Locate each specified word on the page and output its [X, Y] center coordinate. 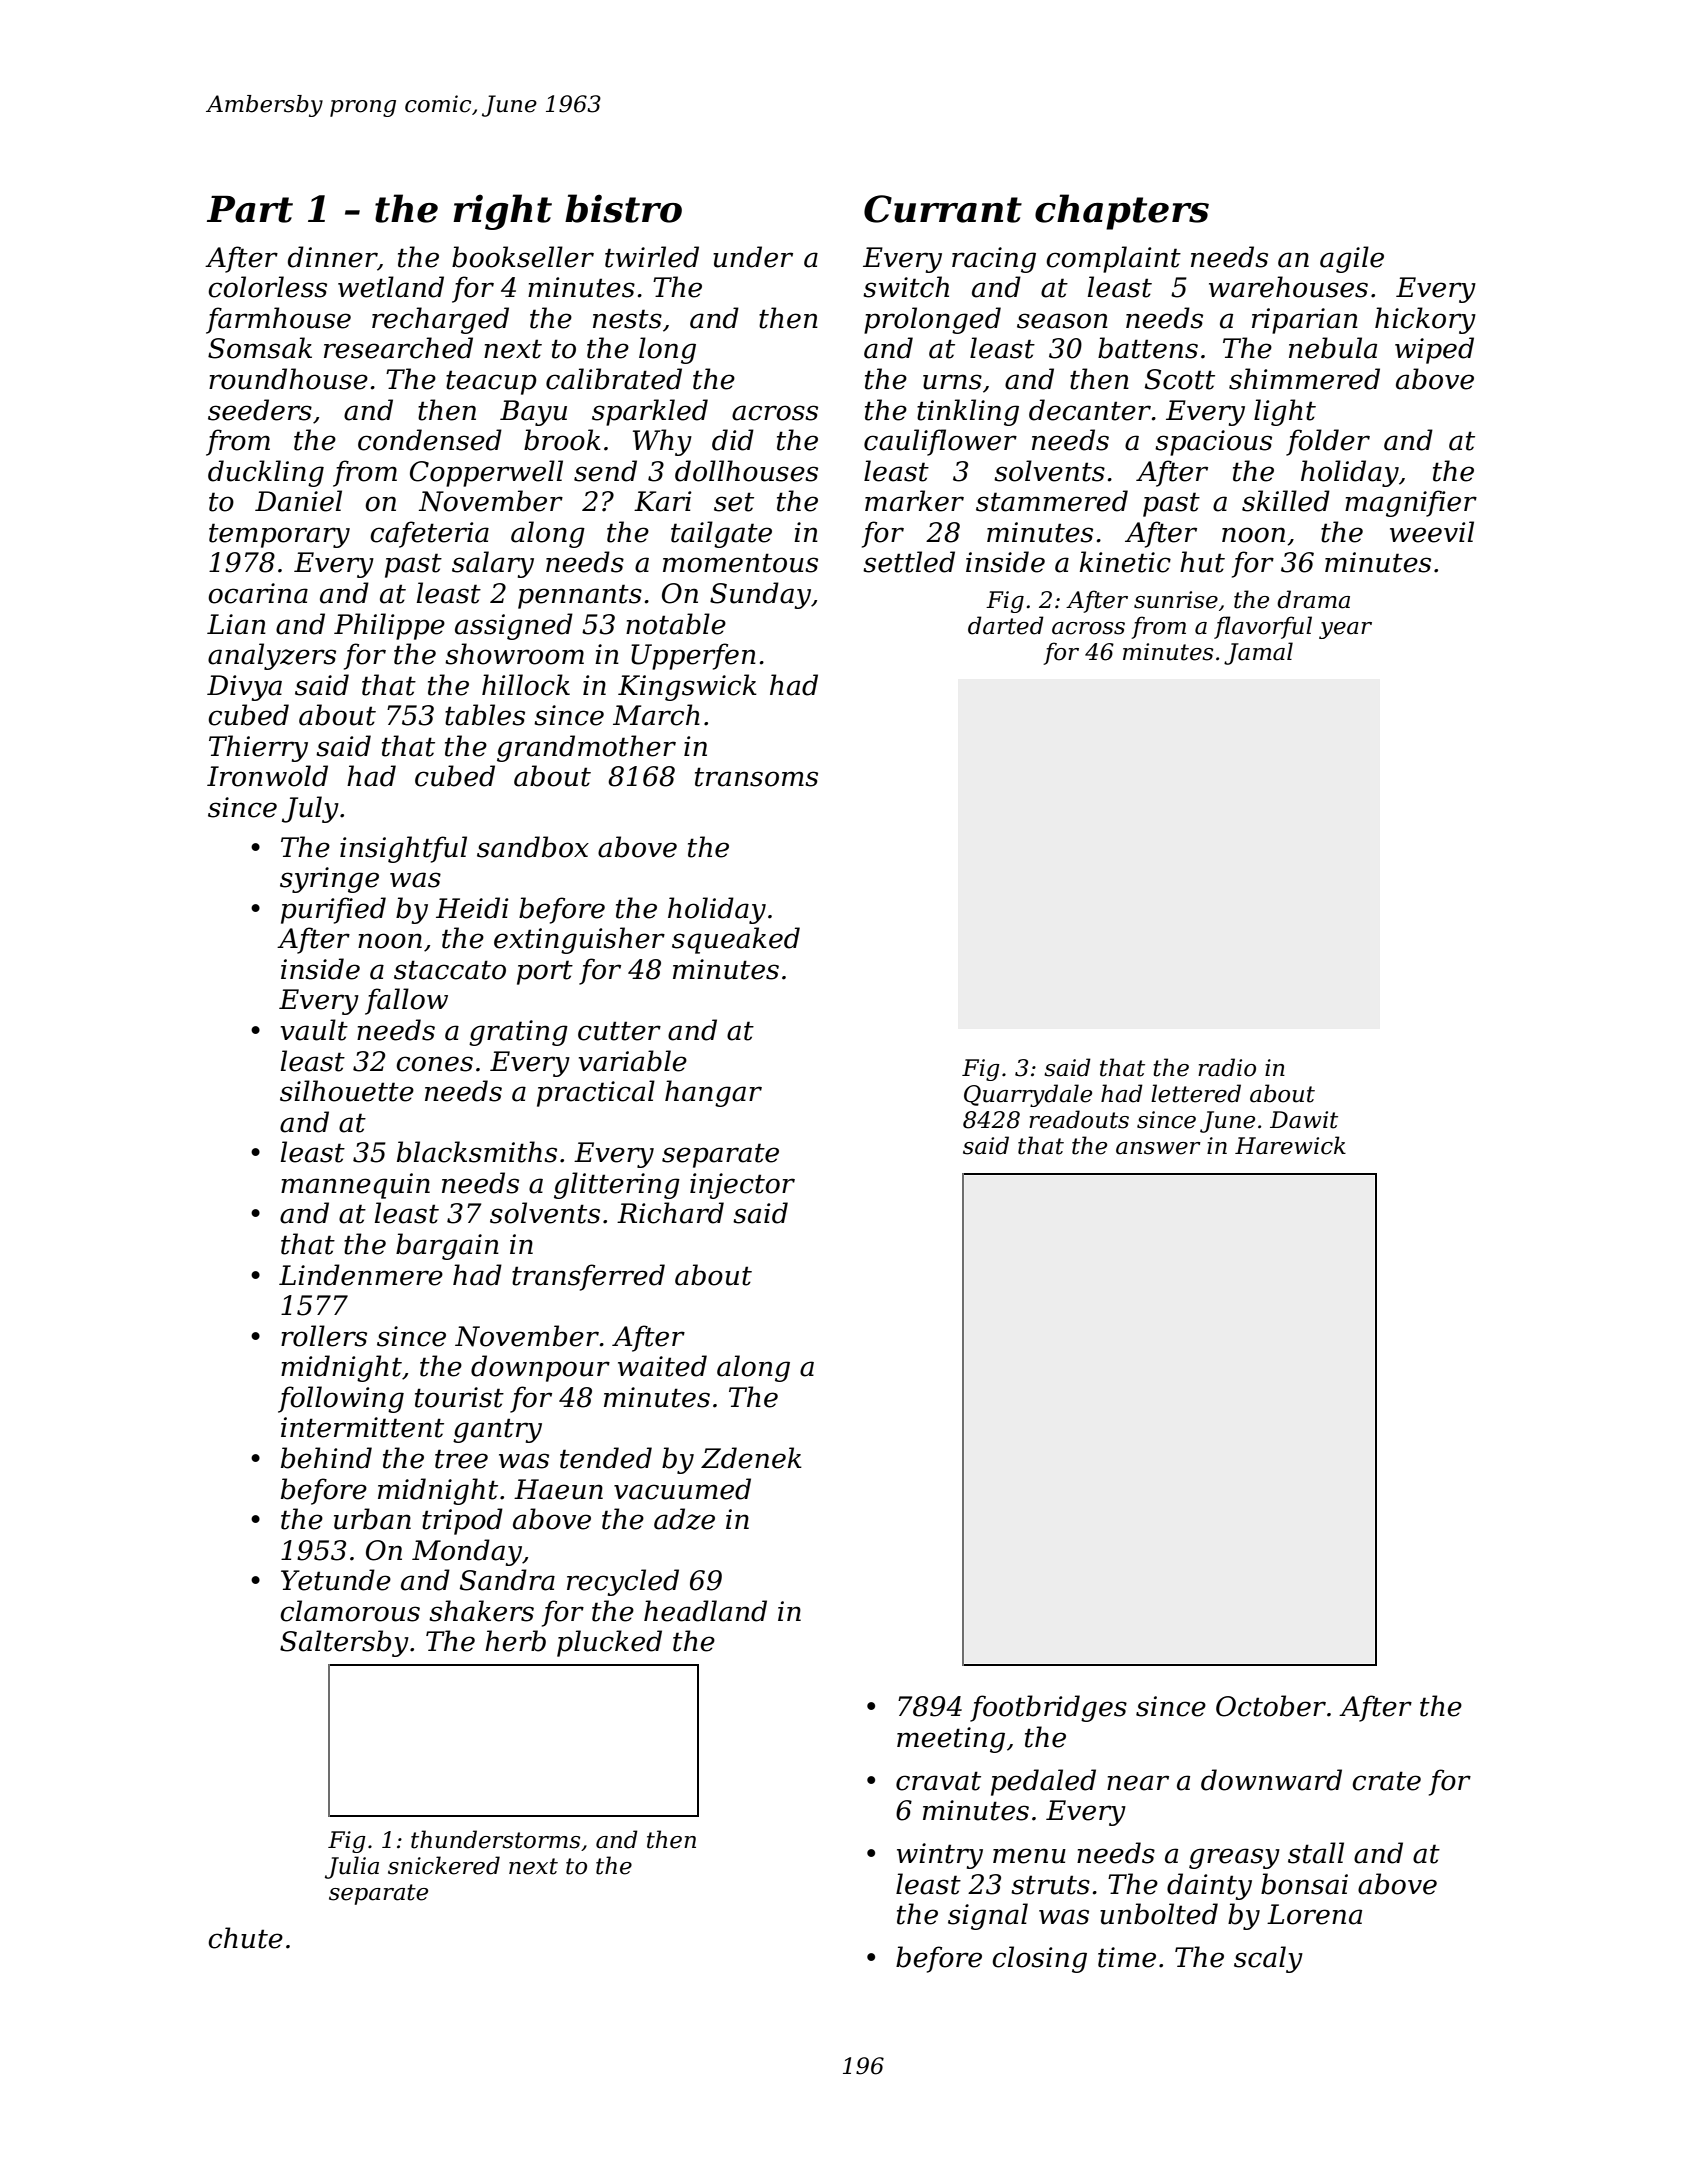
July [310, 809]
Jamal [1258, 653]
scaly [1268, 1959]
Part [250, 209]
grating [518, 1033]
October [1271, 1706]
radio [1227, 1067]
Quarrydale [1028, 1095]
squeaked [736, 940]
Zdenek [751, 1458]
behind [326, 1458]
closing [1039, 1959]
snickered [444, 1865]
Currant [943, 209]
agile [1352, 259]
